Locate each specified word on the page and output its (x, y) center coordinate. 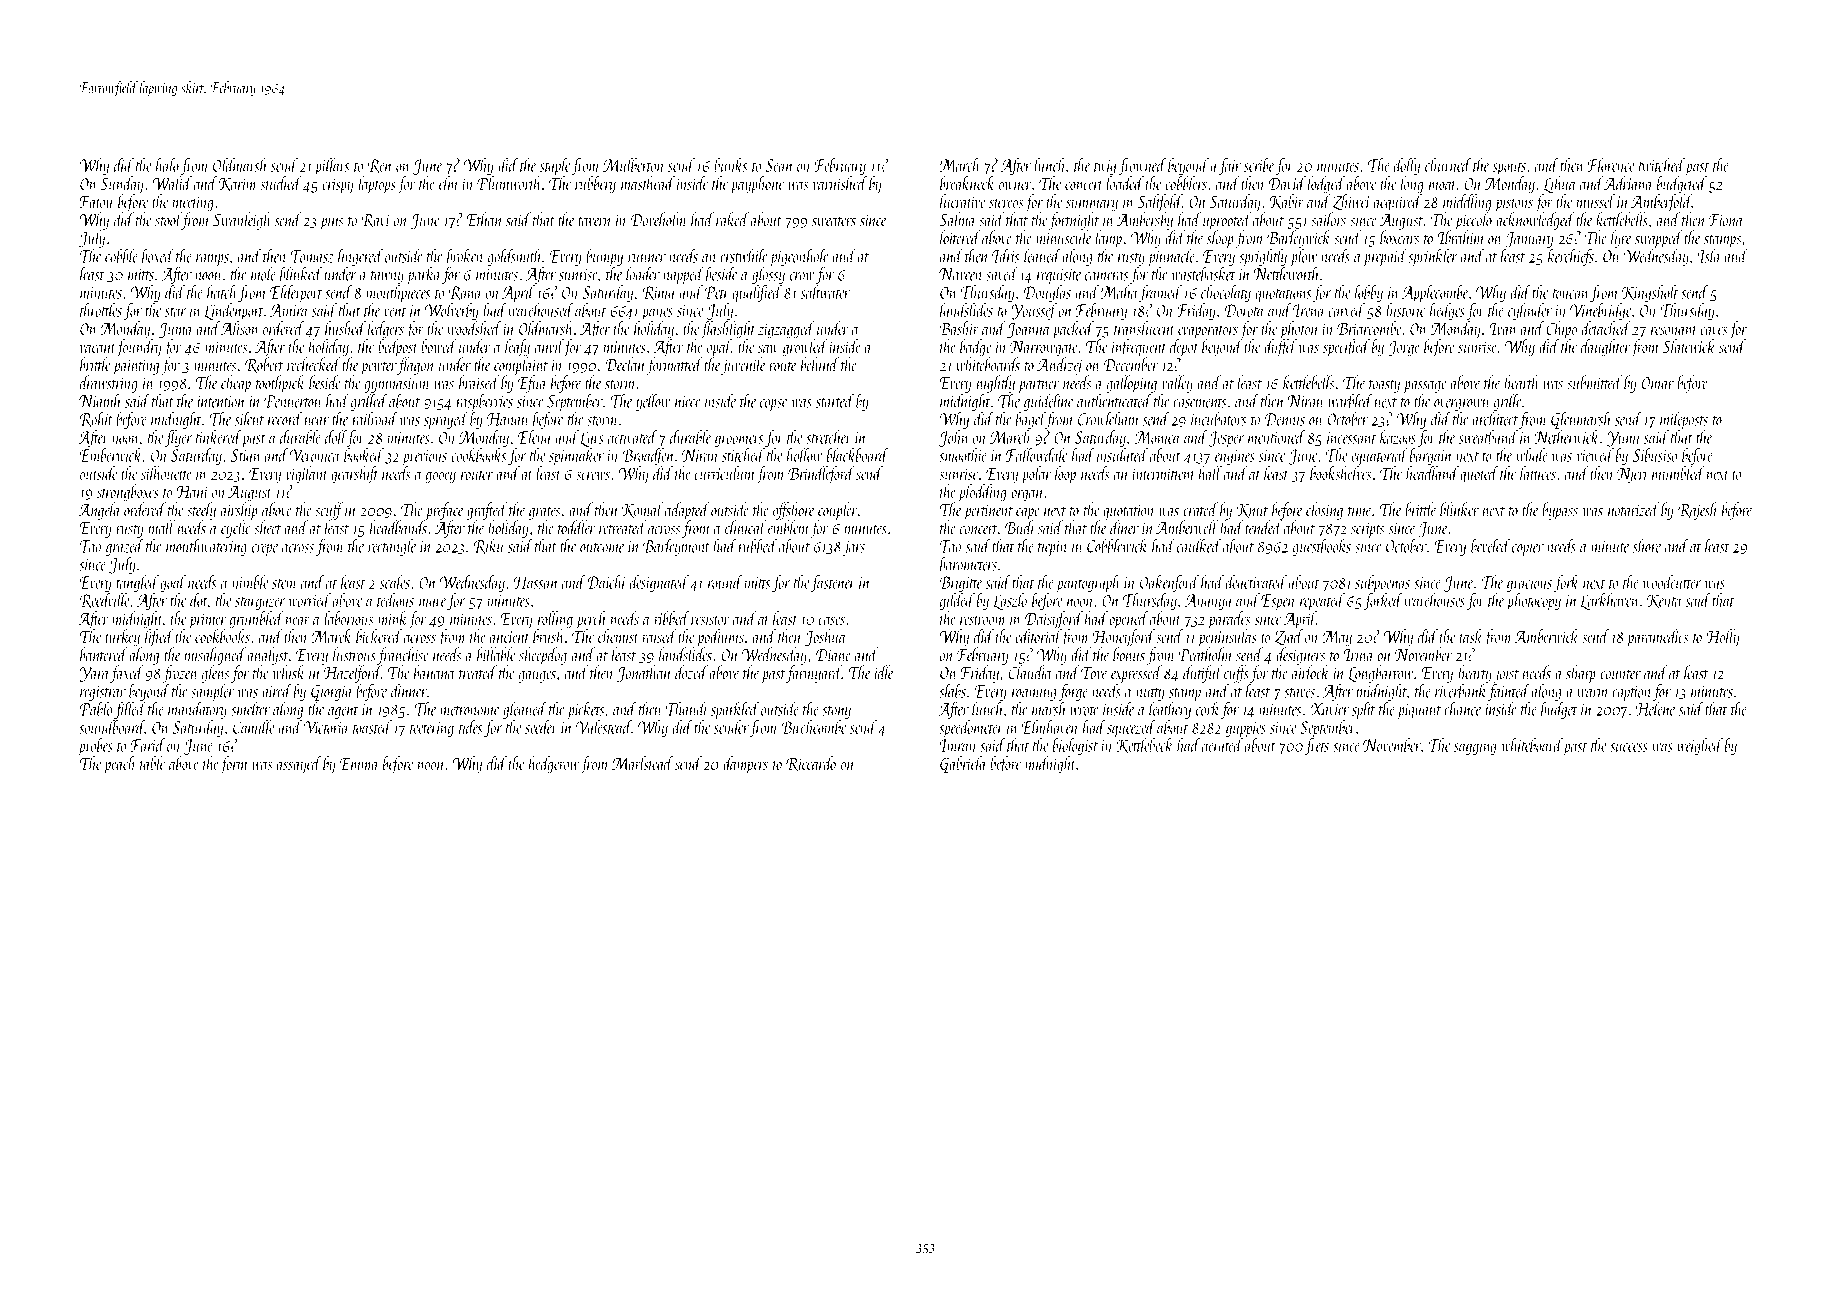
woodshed (474, 328)
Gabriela (963, 765)
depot (1184, 348)
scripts (1367, 530)
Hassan (536, 582)
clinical (745, 527)
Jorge (1404, 348)
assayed (299, 765)
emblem (789, 527)
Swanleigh (242, 221)
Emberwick (110, 455)
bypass (1560, 511)
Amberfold (1661, 203)
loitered (960, 237)
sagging (1475, 747)
